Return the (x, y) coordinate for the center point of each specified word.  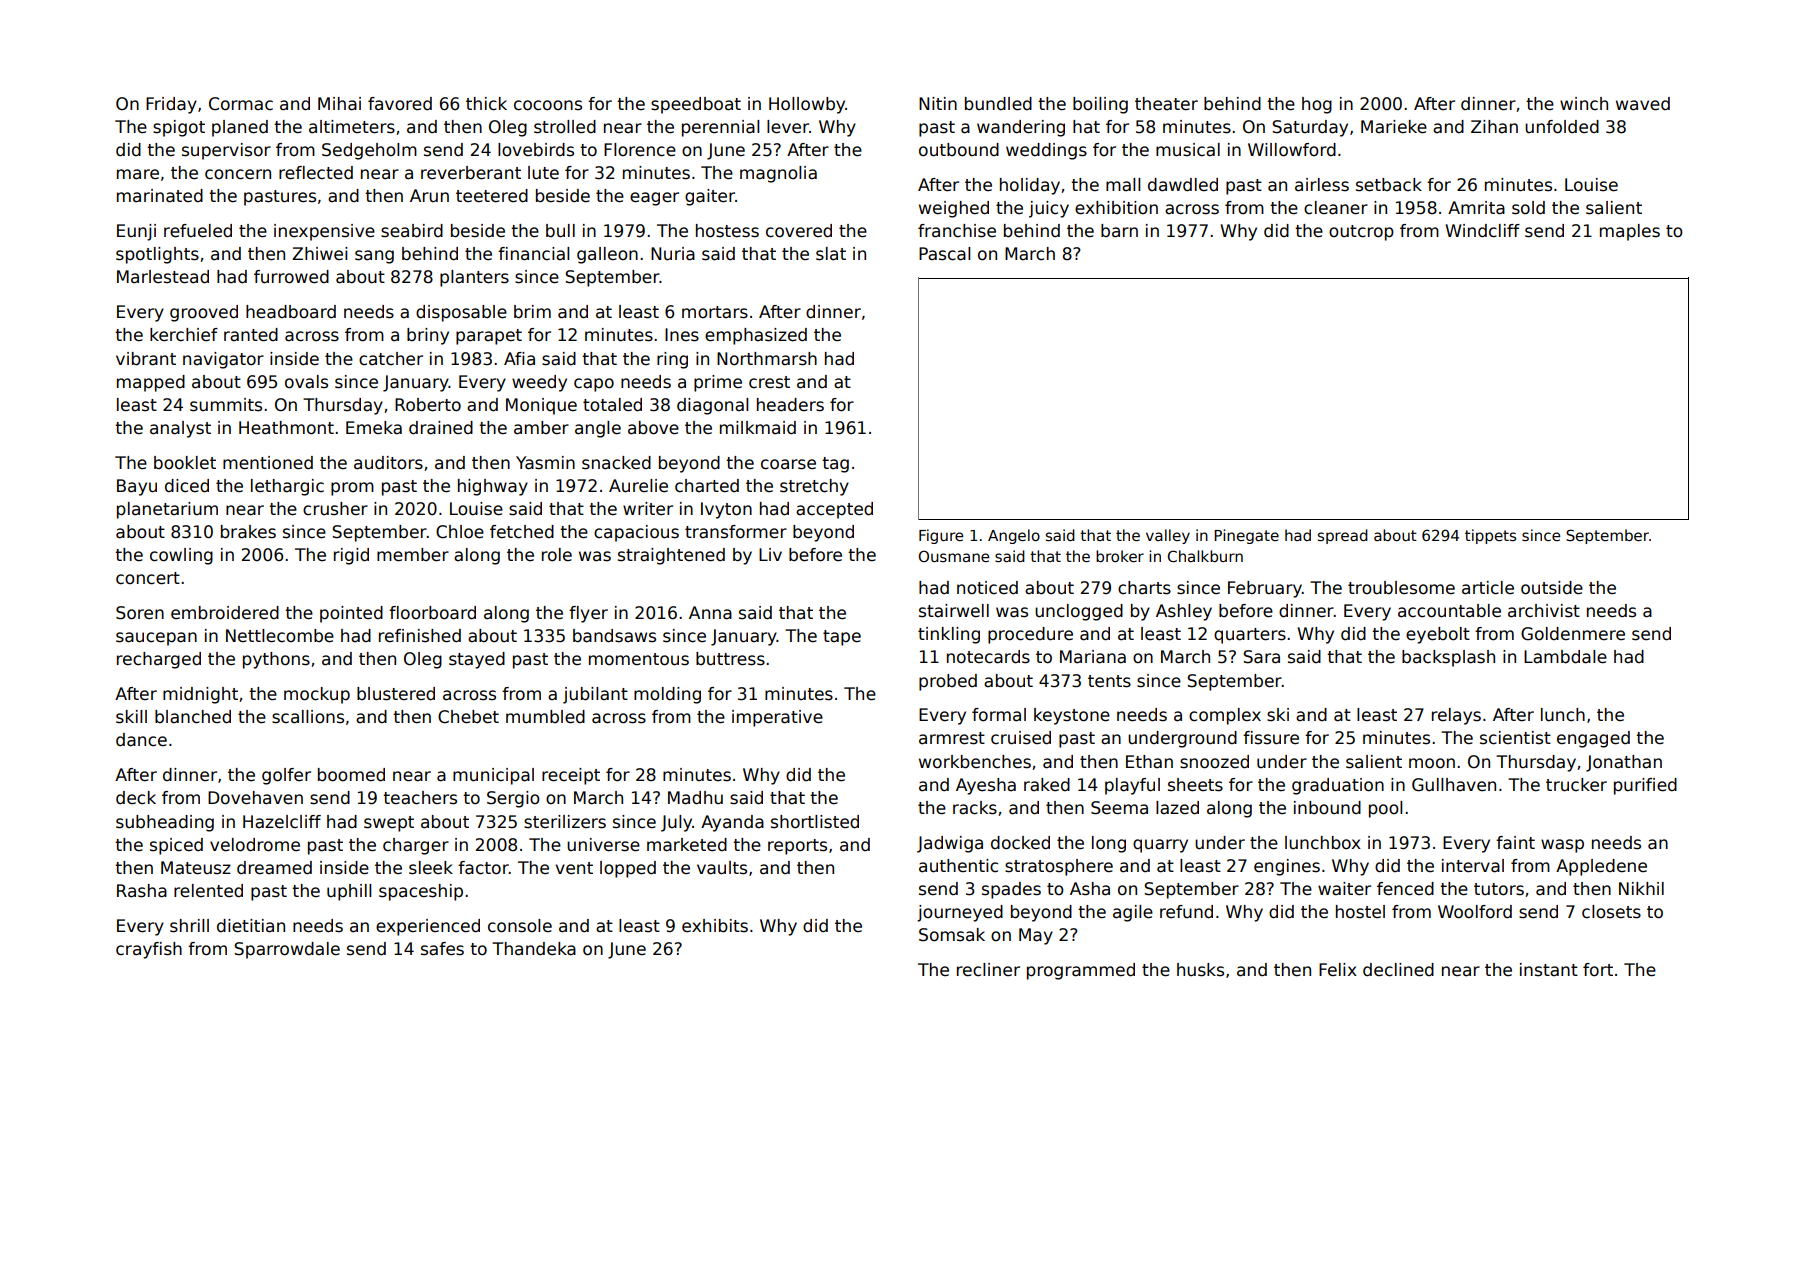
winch (1584, 104)
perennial (720, 128)
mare (138, 174)
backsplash (1448, 658)
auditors (388, 463)
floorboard (432, 613)
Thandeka (534, 949)
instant (1549, 970)
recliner (988, 970)
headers (790, 405)
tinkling (949, 635)
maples (1630, 232)
